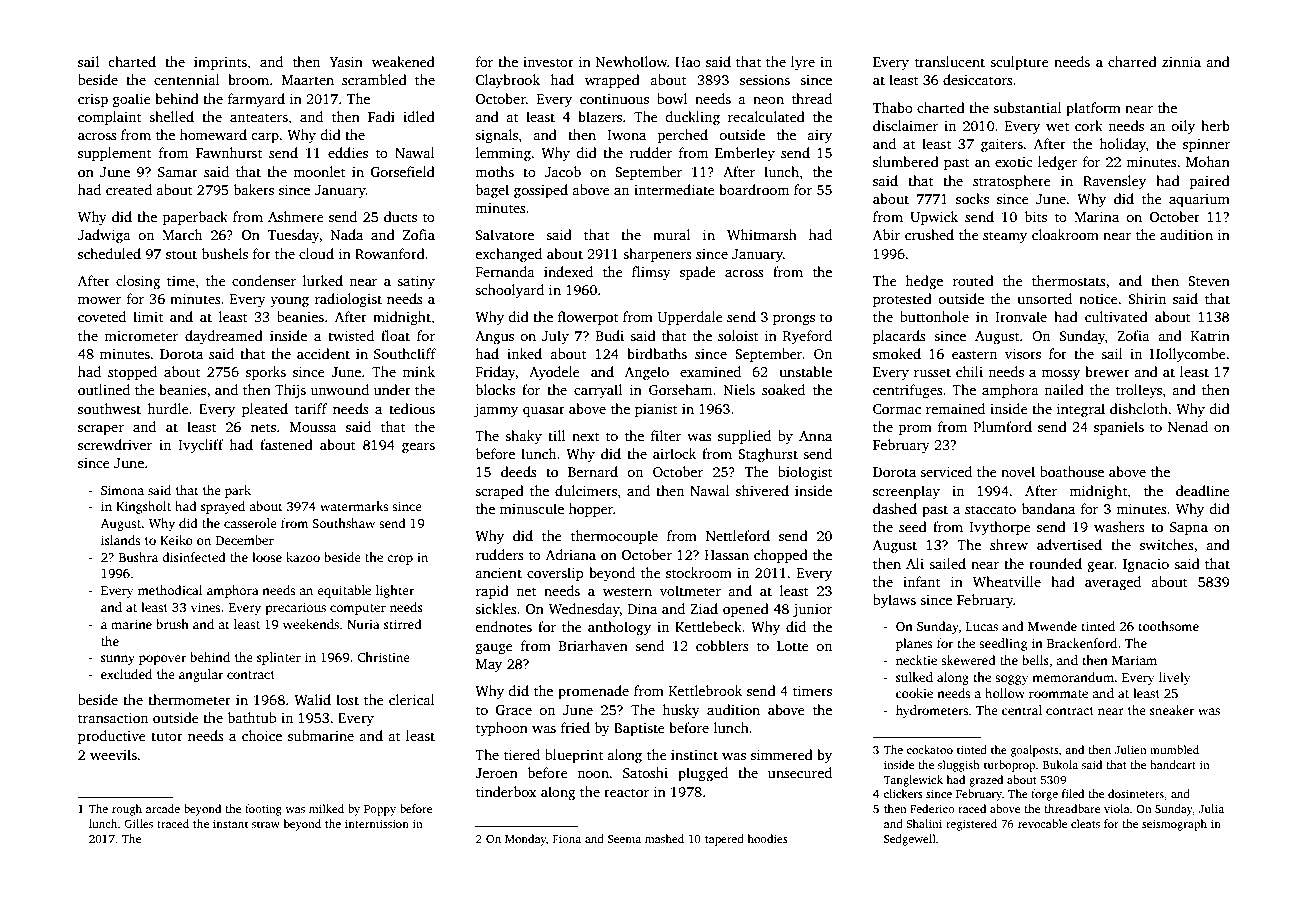 The image size is (1308, 924). I want to click on Shirin, so click(1147, 298).
